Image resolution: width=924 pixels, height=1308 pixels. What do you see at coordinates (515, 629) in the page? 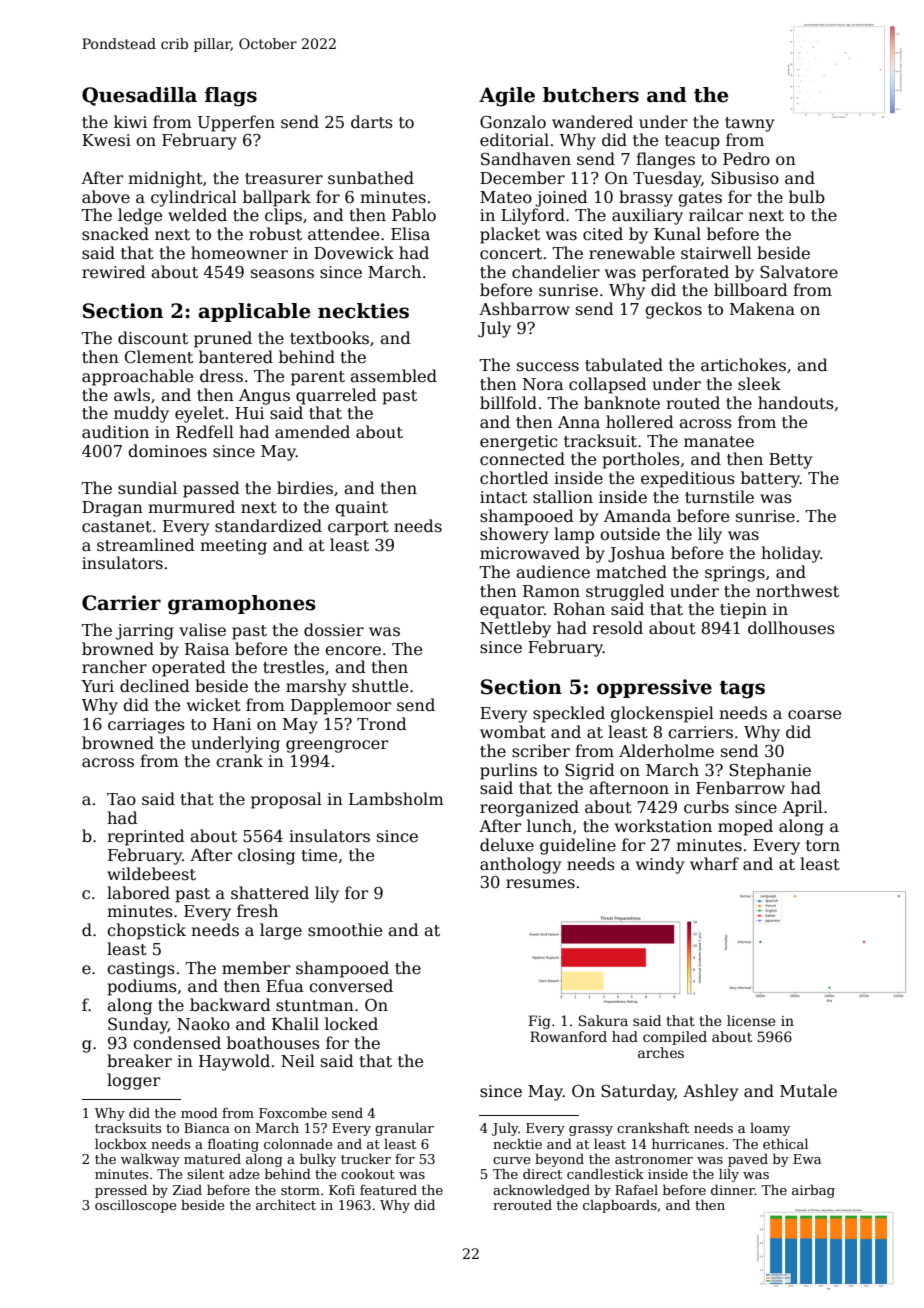
I see `Nettleby` at bounding box center [515, 629].
